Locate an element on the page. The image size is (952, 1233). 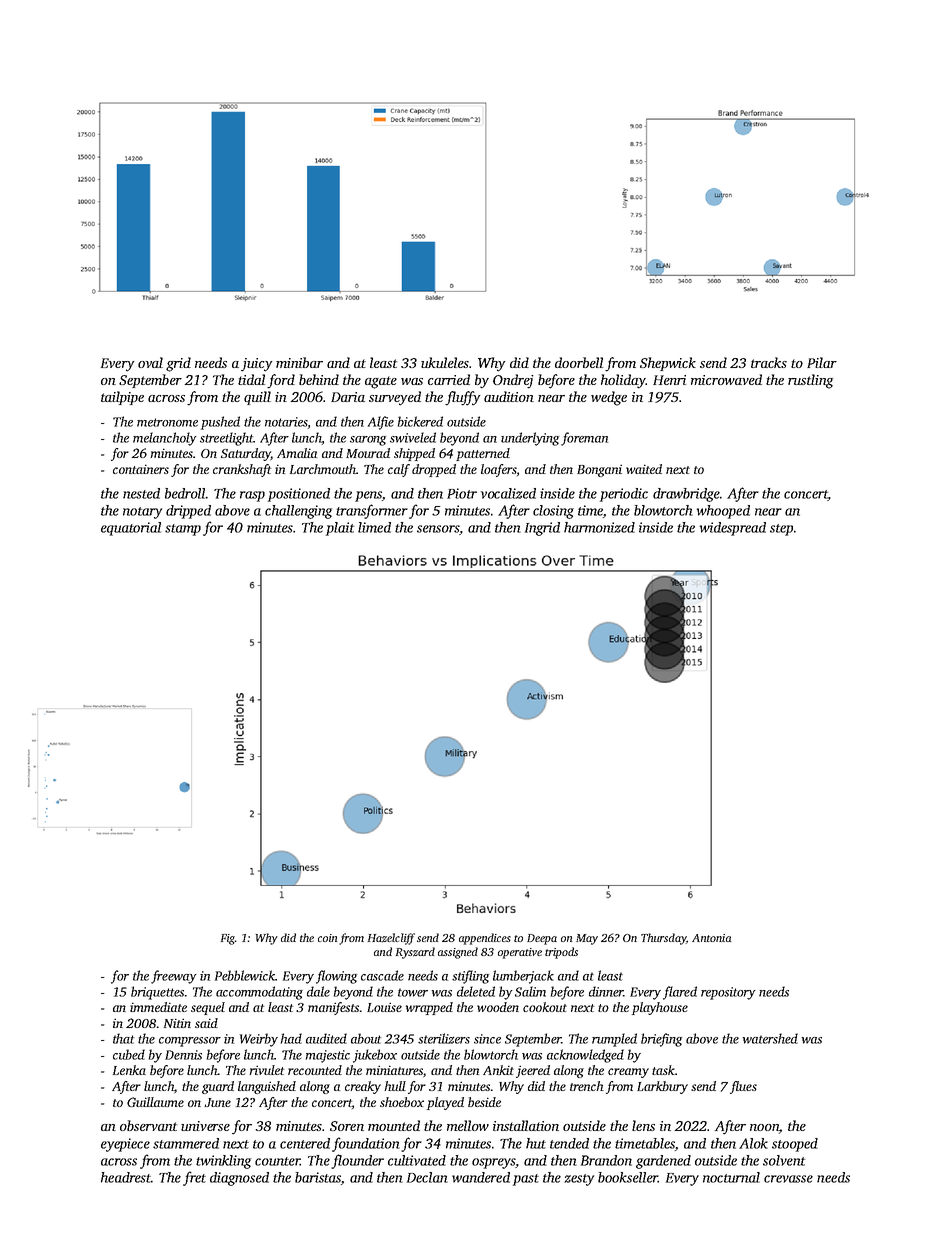
sensors is located at coordinates (438, 529).
